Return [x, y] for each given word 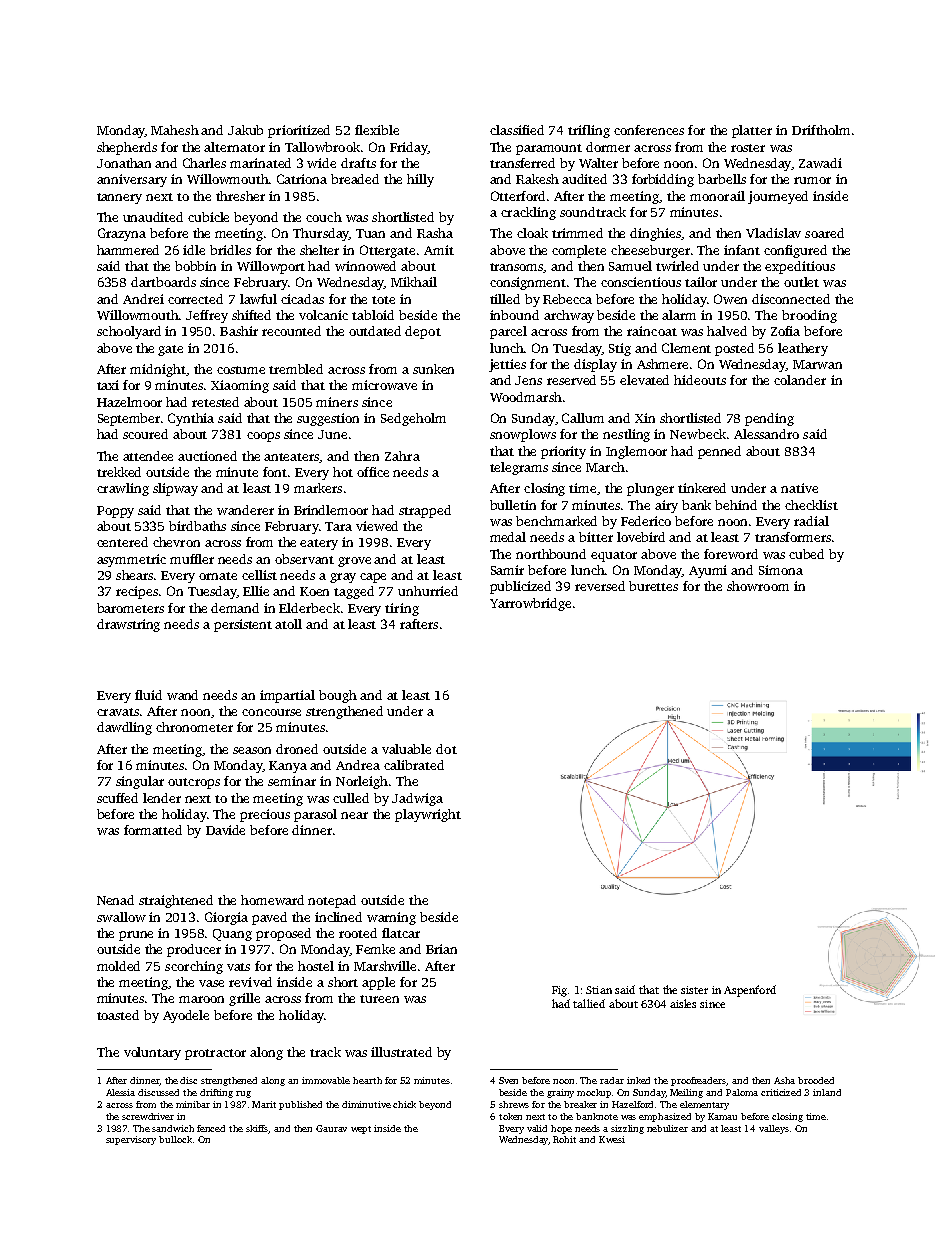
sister [694, 990]
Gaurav [331, 1128]
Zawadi [820, 163]
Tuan [370, 233]
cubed [806, 554]
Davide [225, 830]
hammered [128, 250]
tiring [402, 609]
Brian [441, 949]
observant [304, 559]
